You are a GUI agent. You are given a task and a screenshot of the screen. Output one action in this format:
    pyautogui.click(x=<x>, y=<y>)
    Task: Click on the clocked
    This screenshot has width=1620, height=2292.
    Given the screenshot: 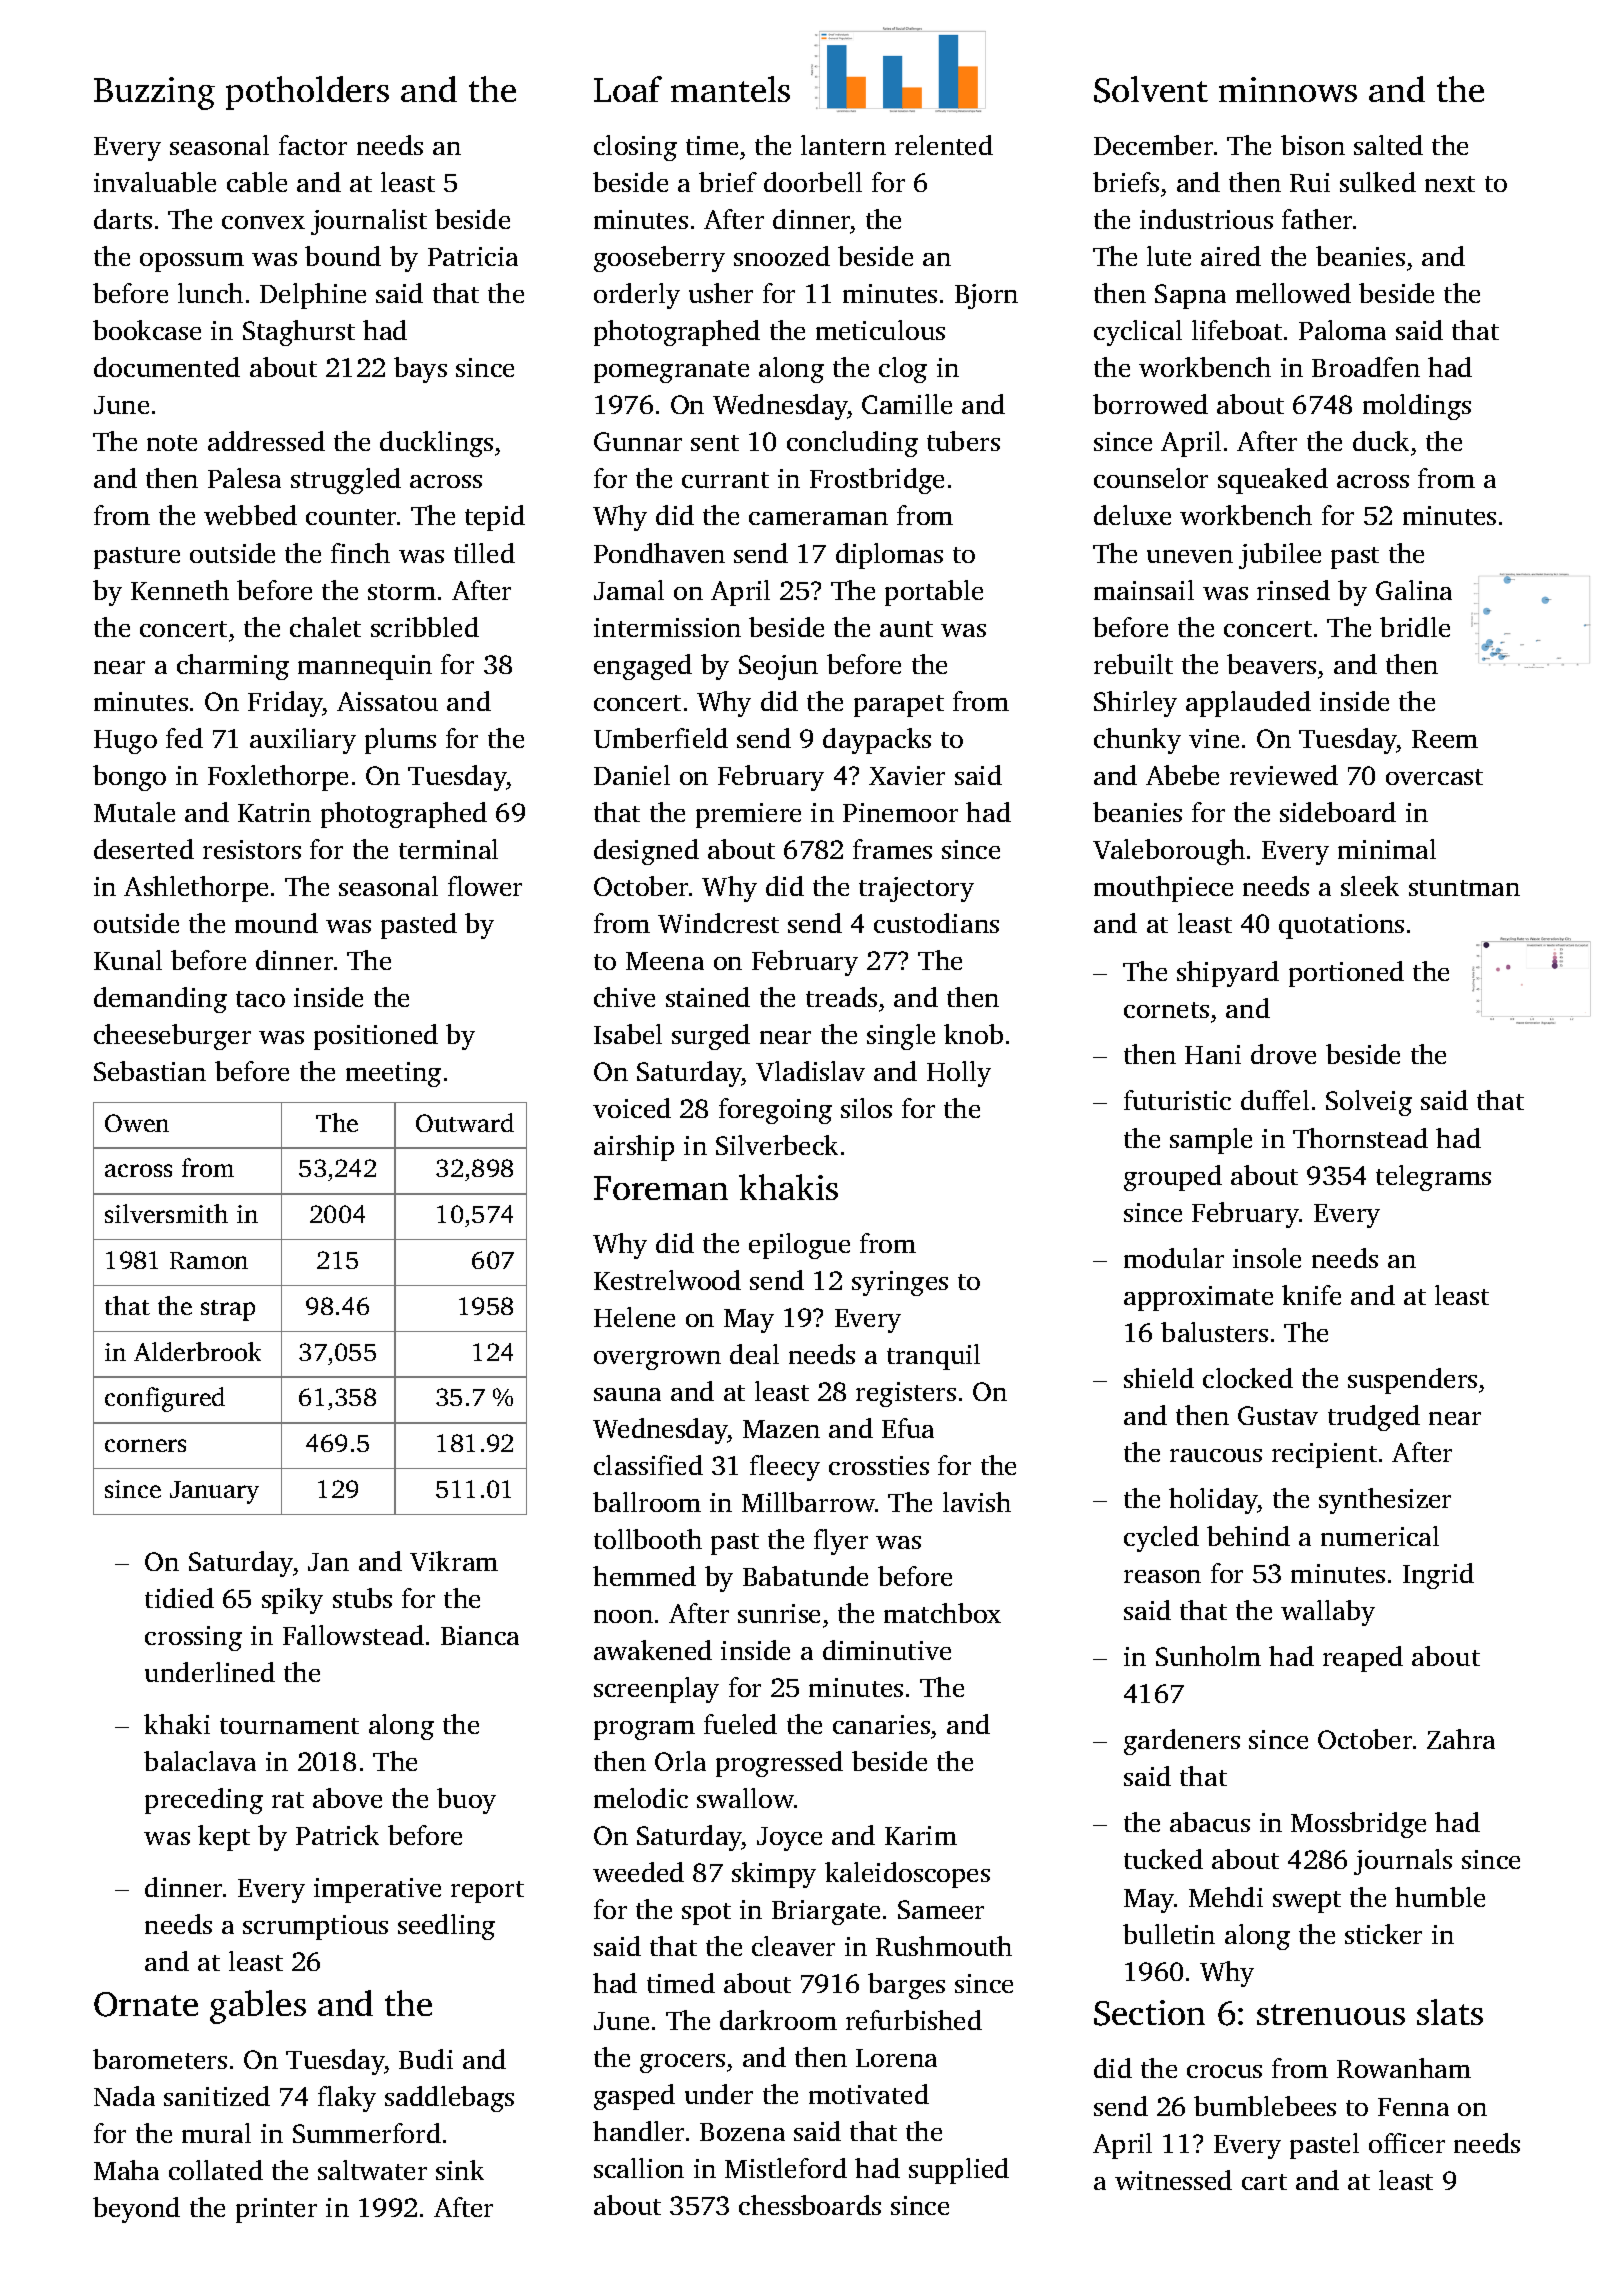 What is the action you would take?
    pyautogui.click(x=1248, y=1378)
